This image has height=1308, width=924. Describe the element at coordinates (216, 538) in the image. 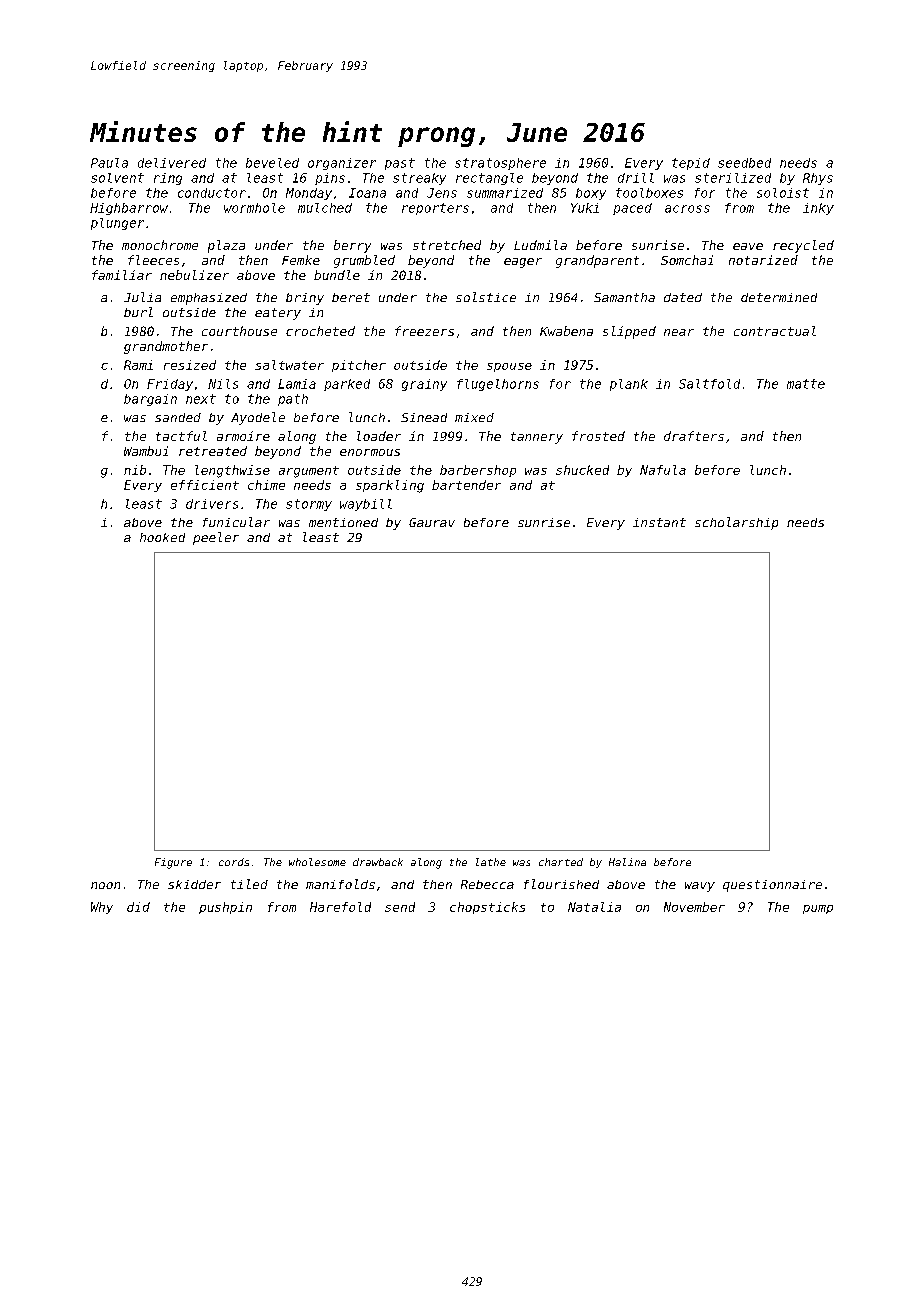

I see `peeler` at that location.
